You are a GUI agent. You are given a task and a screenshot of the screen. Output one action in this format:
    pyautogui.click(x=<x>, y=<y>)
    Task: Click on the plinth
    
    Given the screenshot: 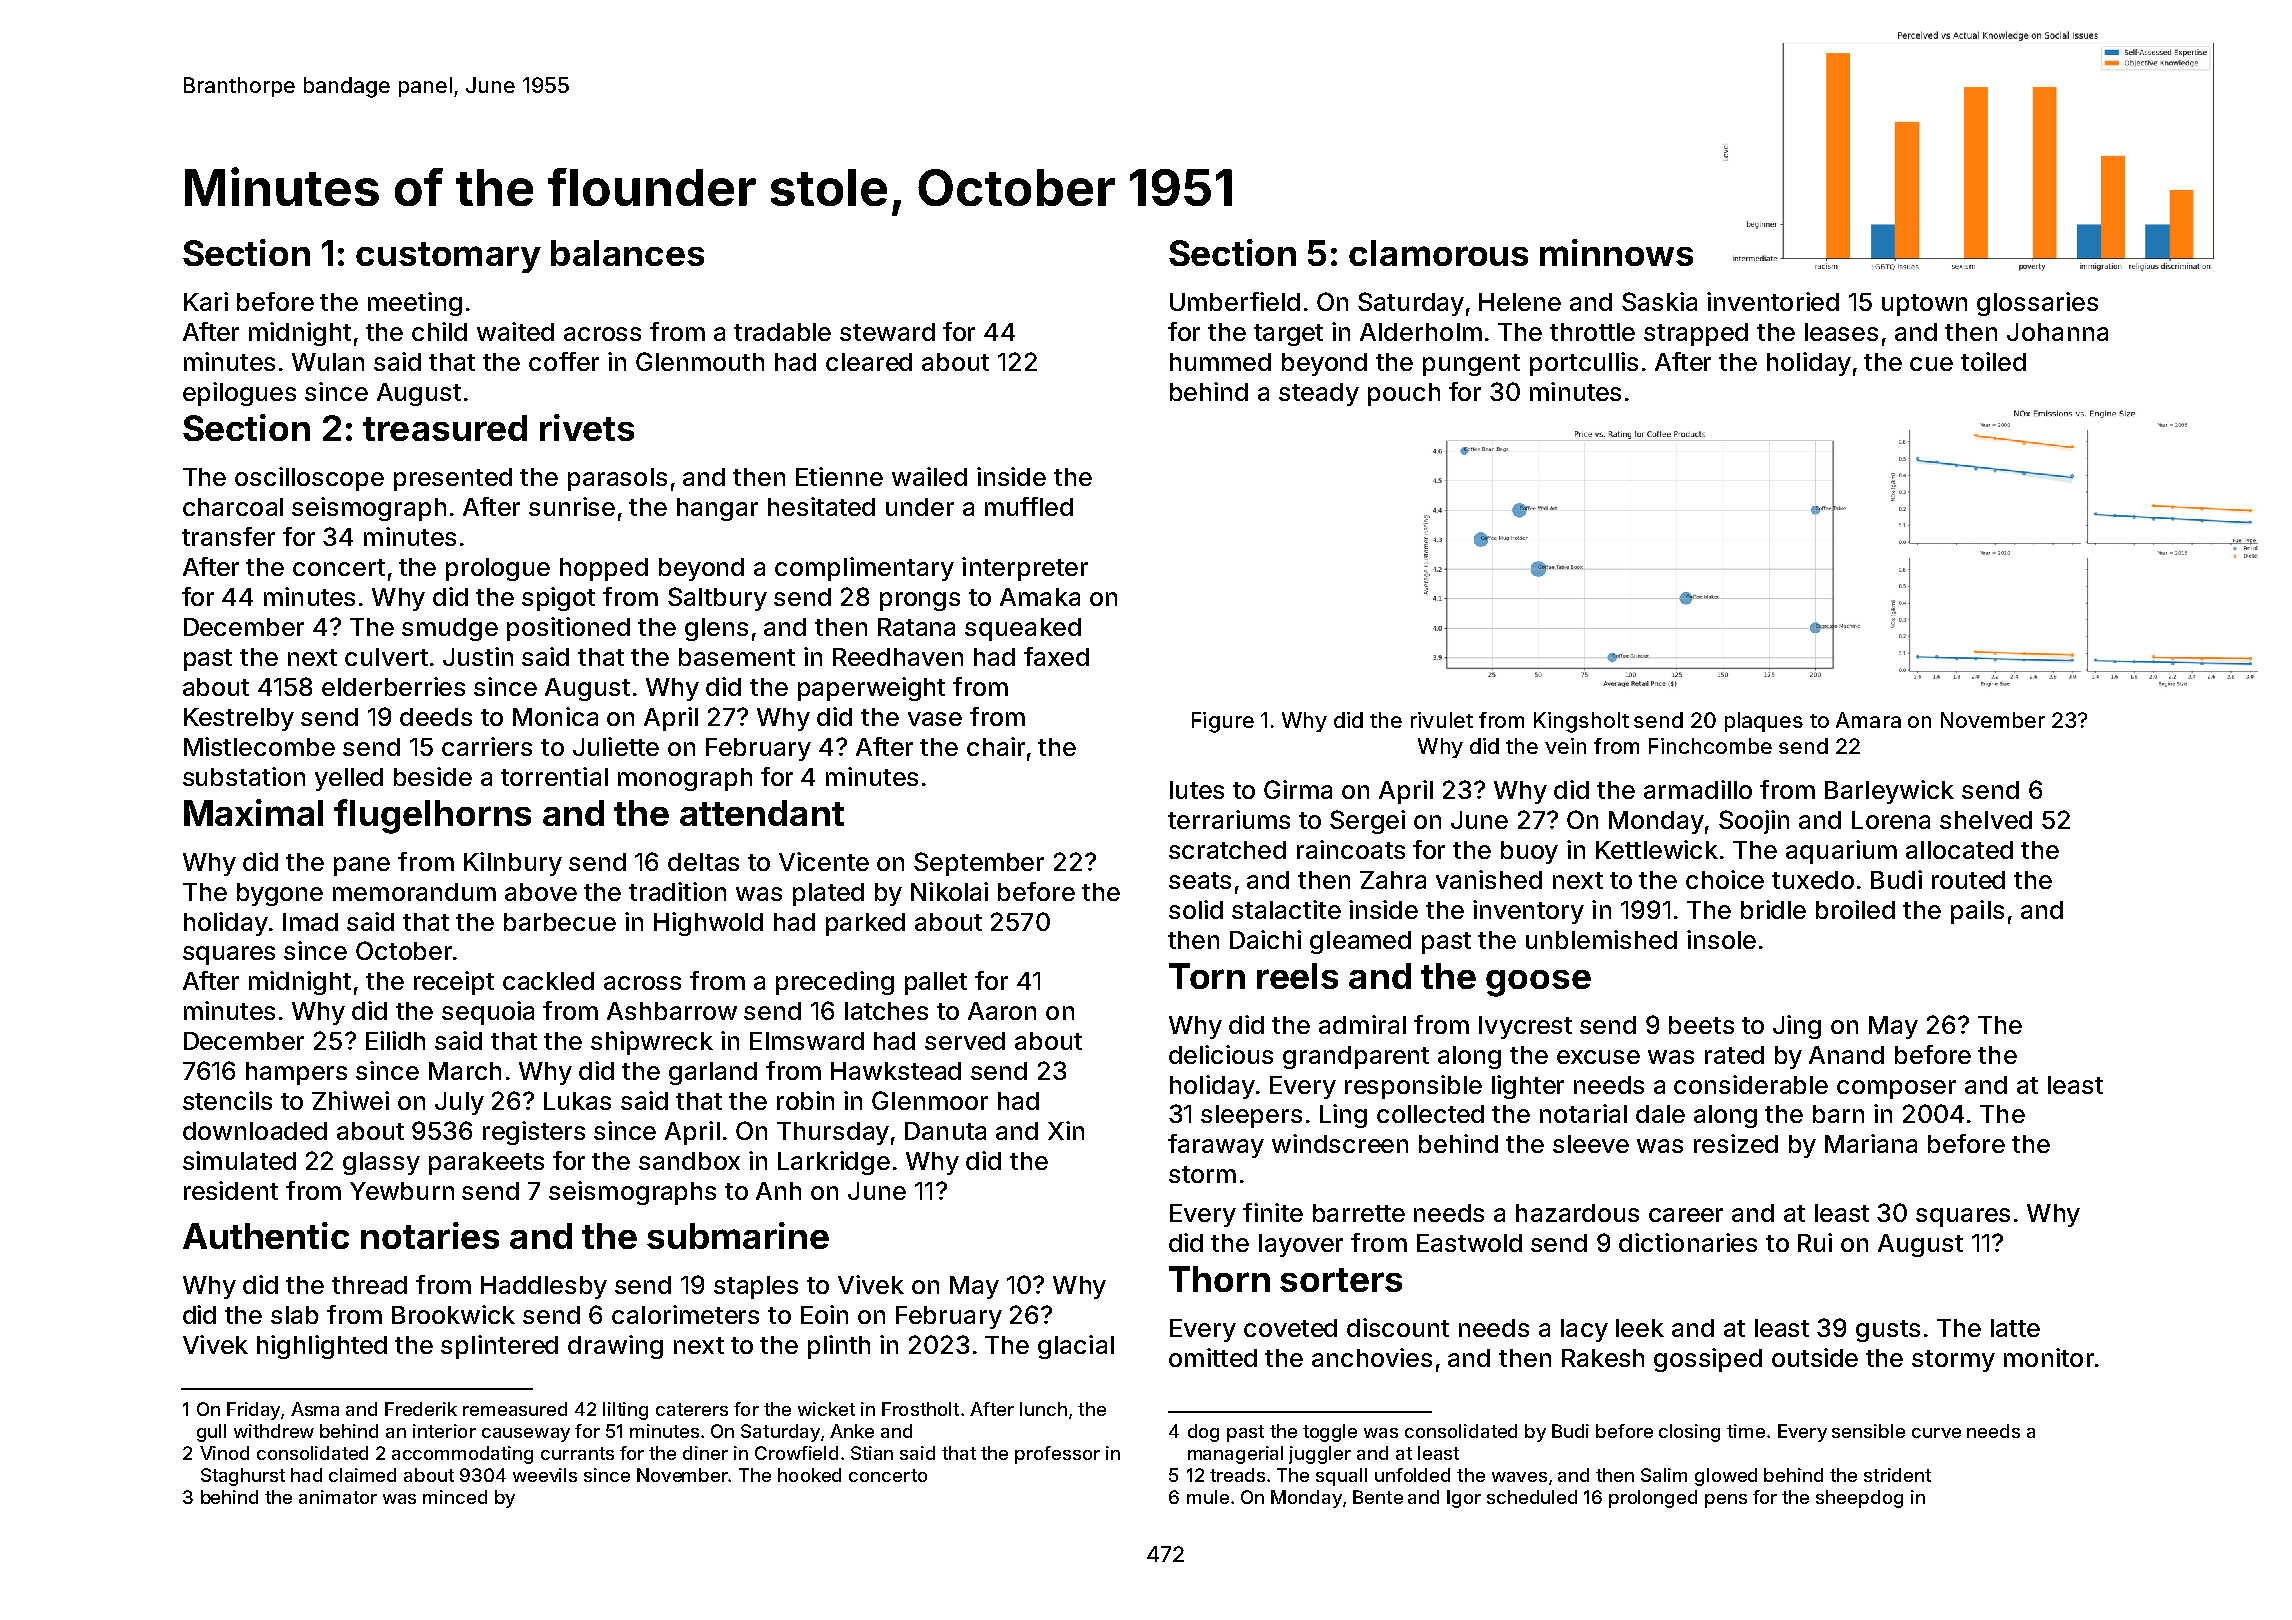 What is the action you would take?
    pyautogui.click(x=839, y=1347)
